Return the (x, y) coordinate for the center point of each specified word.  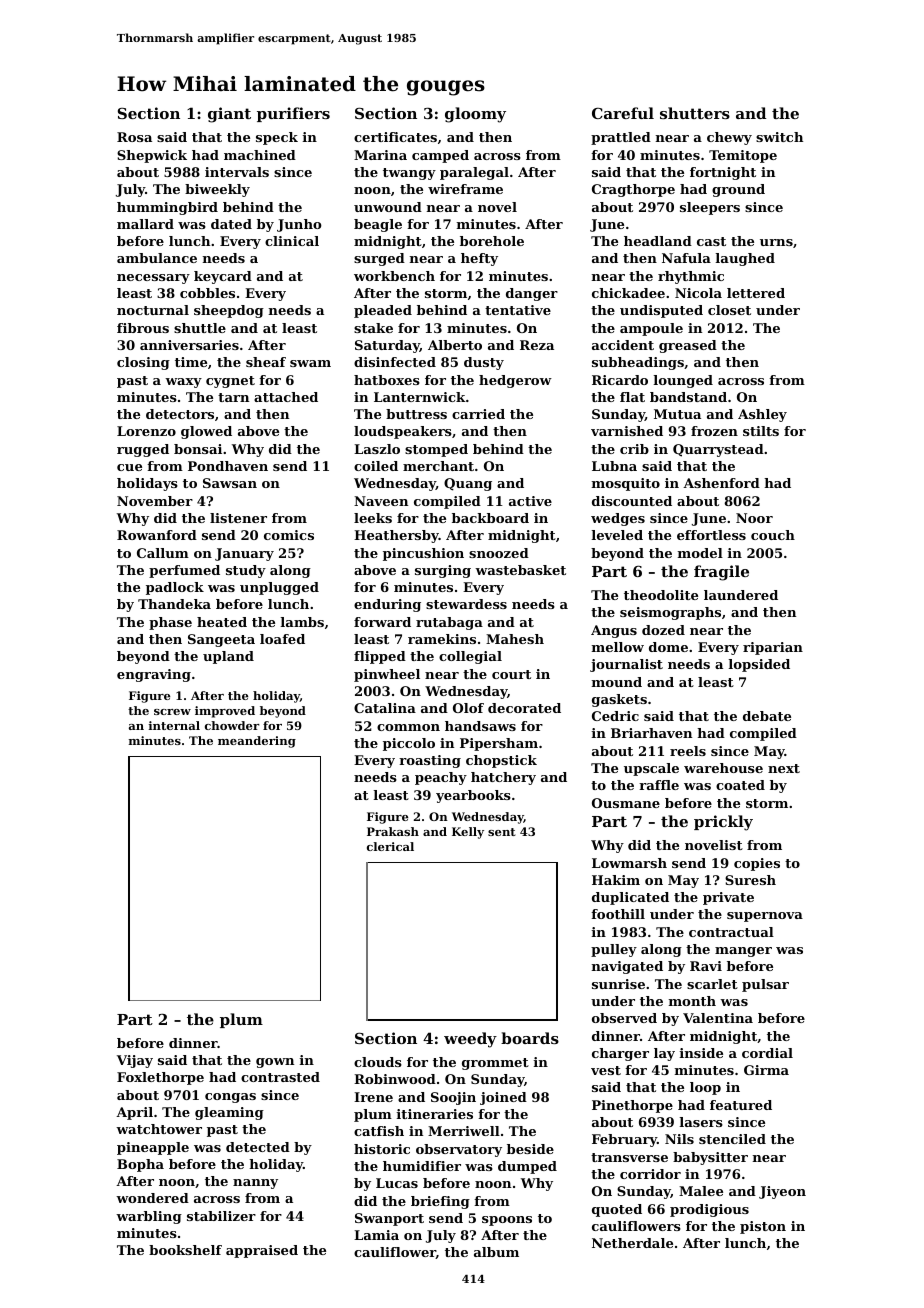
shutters (695, 113)
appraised (262, 1251)
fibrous (143, 328)
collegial (470, 657)
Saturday (387, 346)
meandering (257, 742)
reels (688, 751)
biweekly (217, 190)
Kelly (468, 833)
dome (668, 647)
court (511, 674)
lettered (756, 293)
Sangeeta (221, 640)
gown (275, 1063)
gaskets (619, 700)
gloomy (475, 115)
